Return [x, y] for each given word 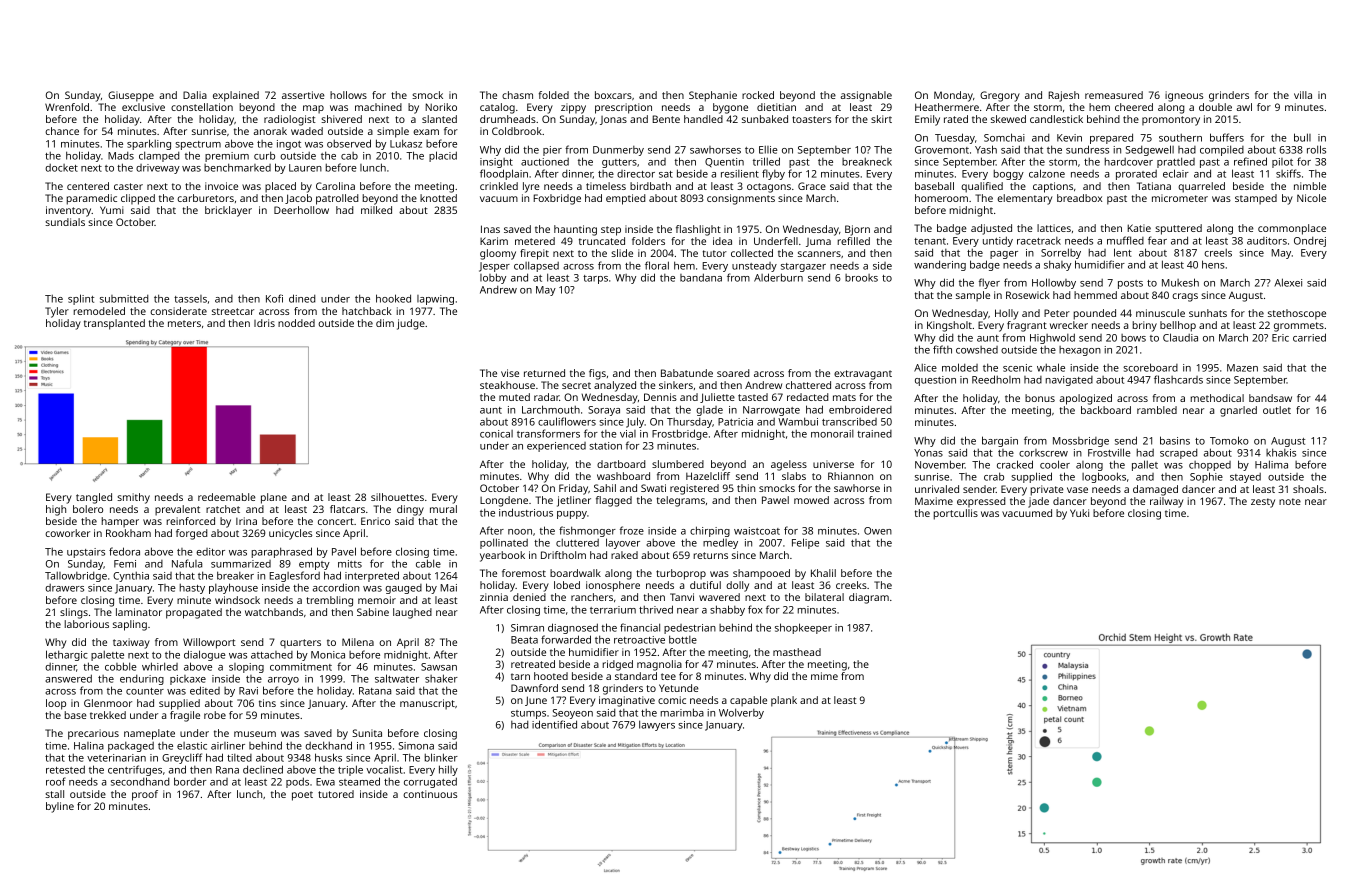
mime [824, 676]
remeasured [1114, 95]
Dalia [195, 95]
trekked [108, 715]
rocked [758, 95]
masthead [797, 652]
